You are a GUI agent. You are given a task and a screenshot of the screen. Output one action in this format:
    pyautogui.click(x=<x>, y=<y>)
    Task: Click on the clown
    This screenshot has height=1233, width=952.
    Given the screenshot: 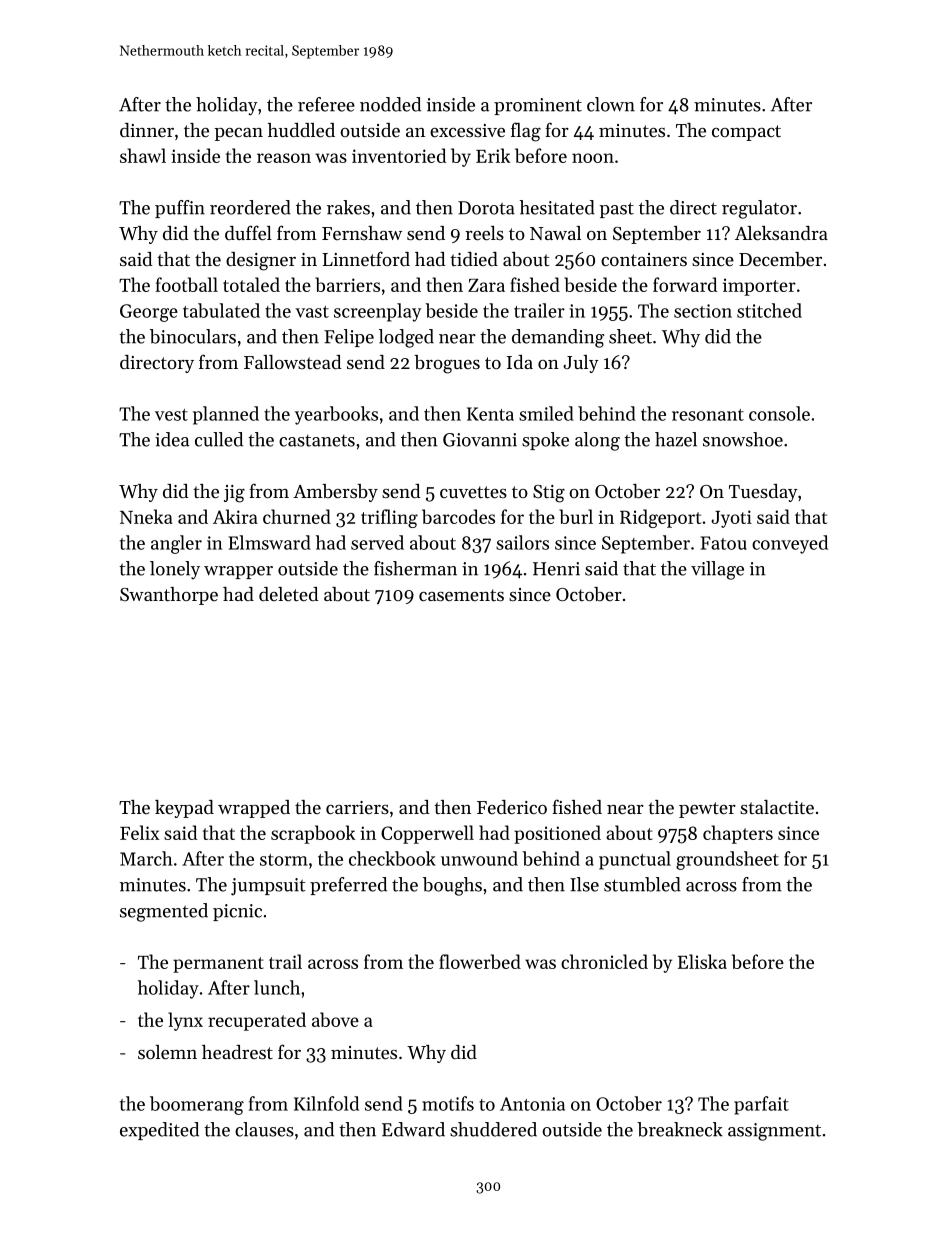 What is the action you would take?
    pyautogui.click(x=611, y=104)
